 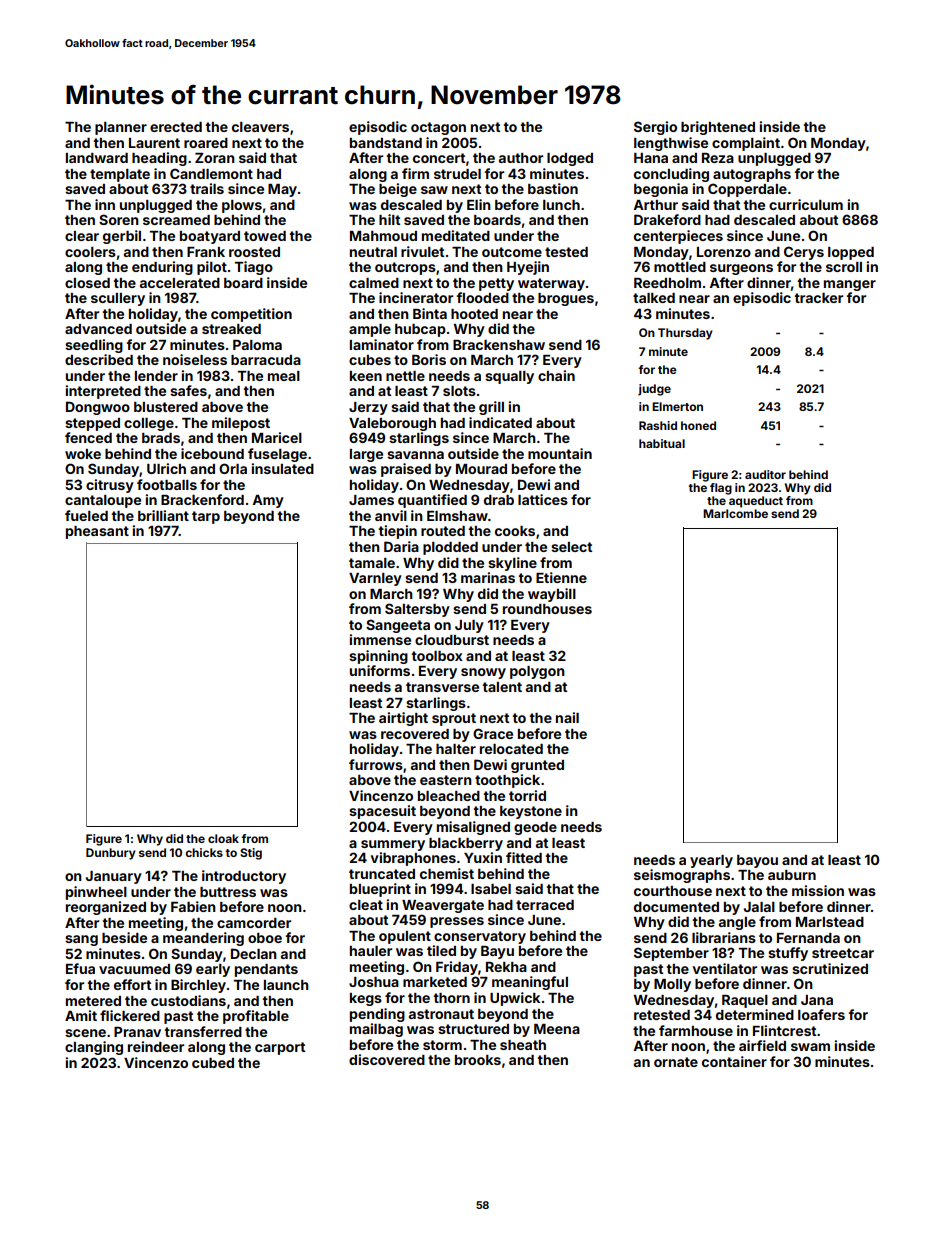 What do you see at coordinates (818, 298) in the screenshot?
I see `tracker` at bounding box center [818, 298].
